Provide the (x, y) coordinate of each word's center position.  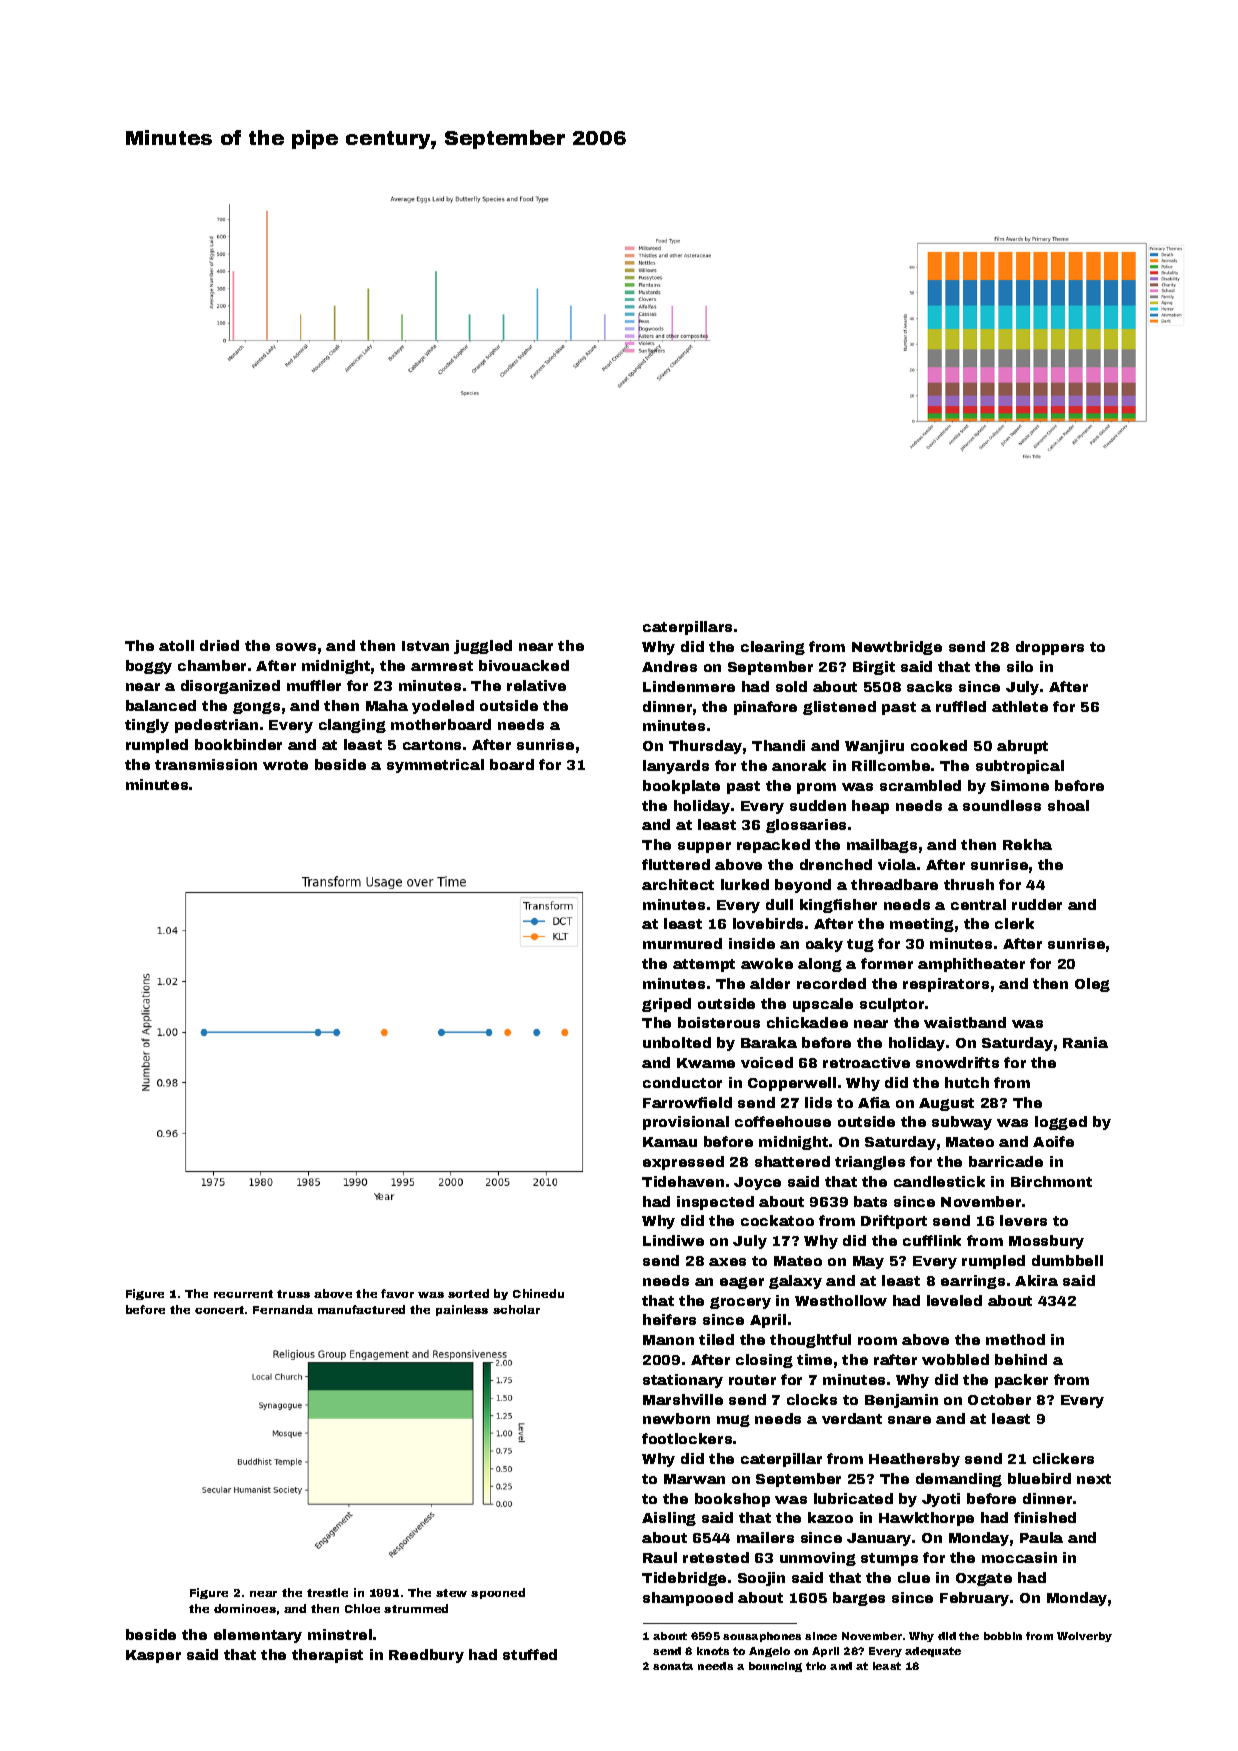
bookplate (681, 787)
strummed (416, 1608)
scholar (516, 1309)
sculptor (892, 1005)
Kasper (153, 1656)
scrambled (920, 785)
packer (1021, 1381)
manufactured (361, 1309)
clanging (352, 726)
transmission (206, 764)
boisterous (719, 1022)
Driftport (894, 1222)
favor (397, 1293)
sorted (468, 1293)
